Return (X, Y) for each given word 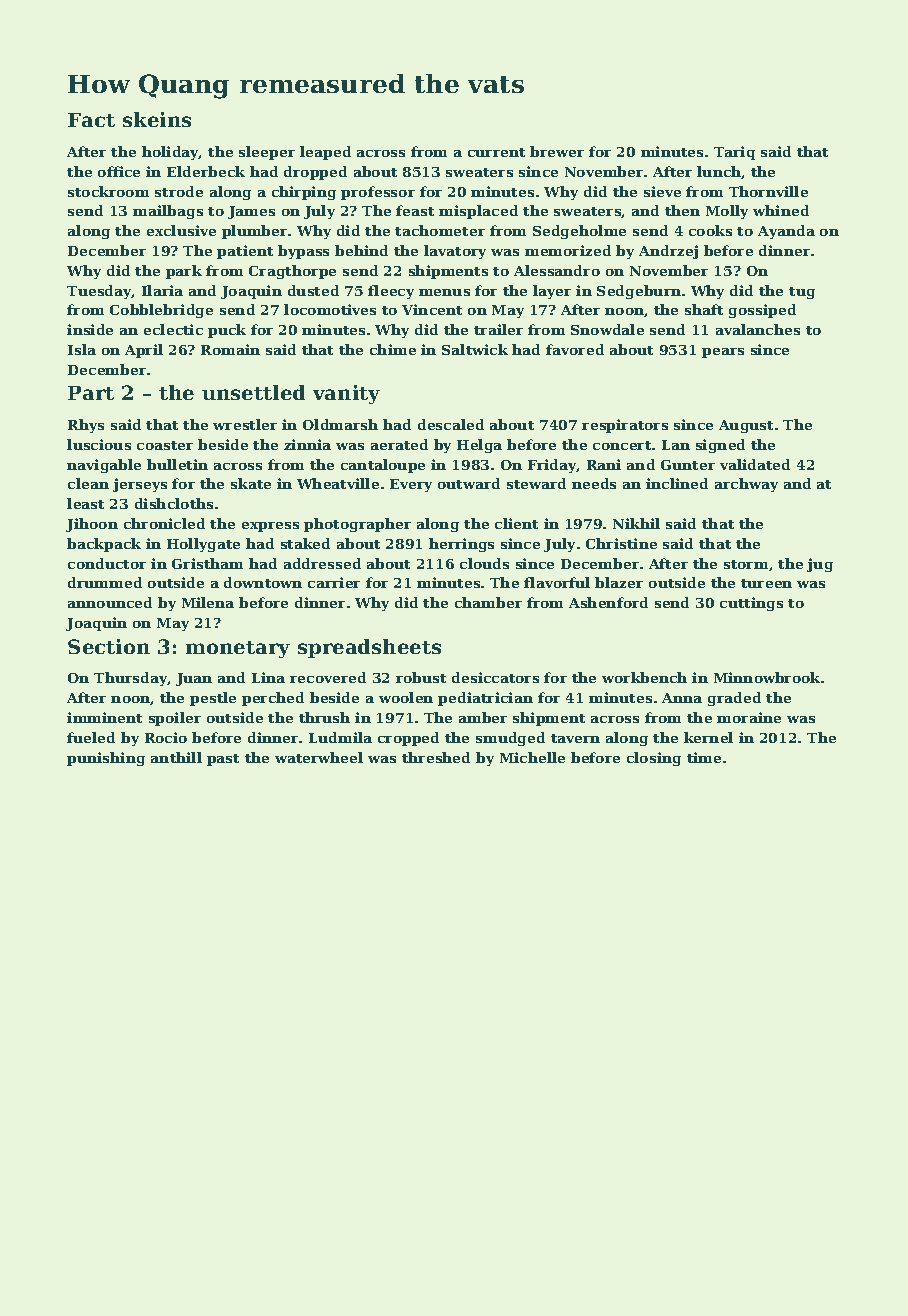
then (682, 210)
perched (273, 699)
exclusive (181, 230)
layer (552, 292)
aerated (399, 444)
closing (654, 759)
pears (723, 353)
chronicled (164, 523)
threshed (436, 757)
